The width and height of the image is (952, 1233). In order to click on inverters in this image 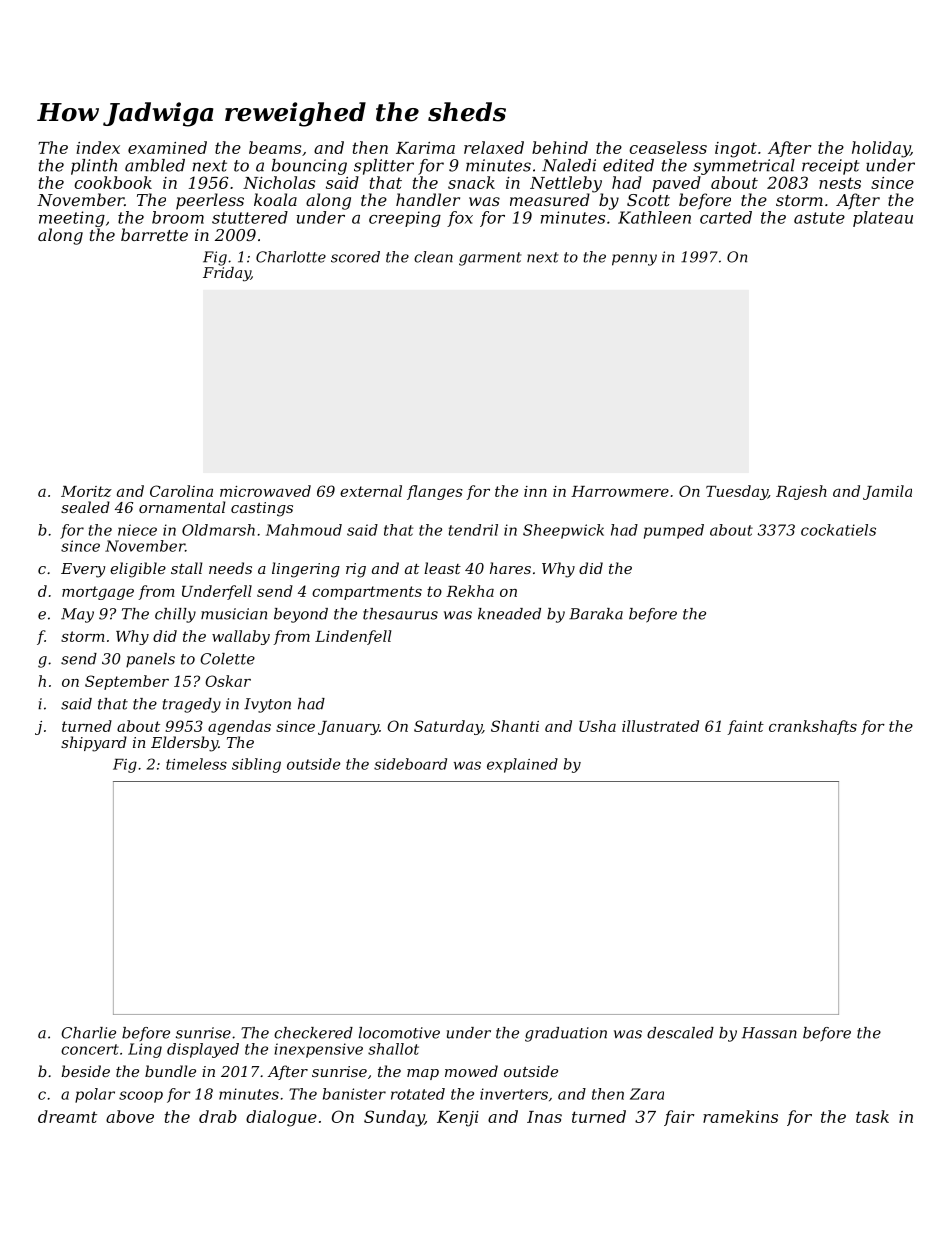, I will do `click(514, 1094)`.
